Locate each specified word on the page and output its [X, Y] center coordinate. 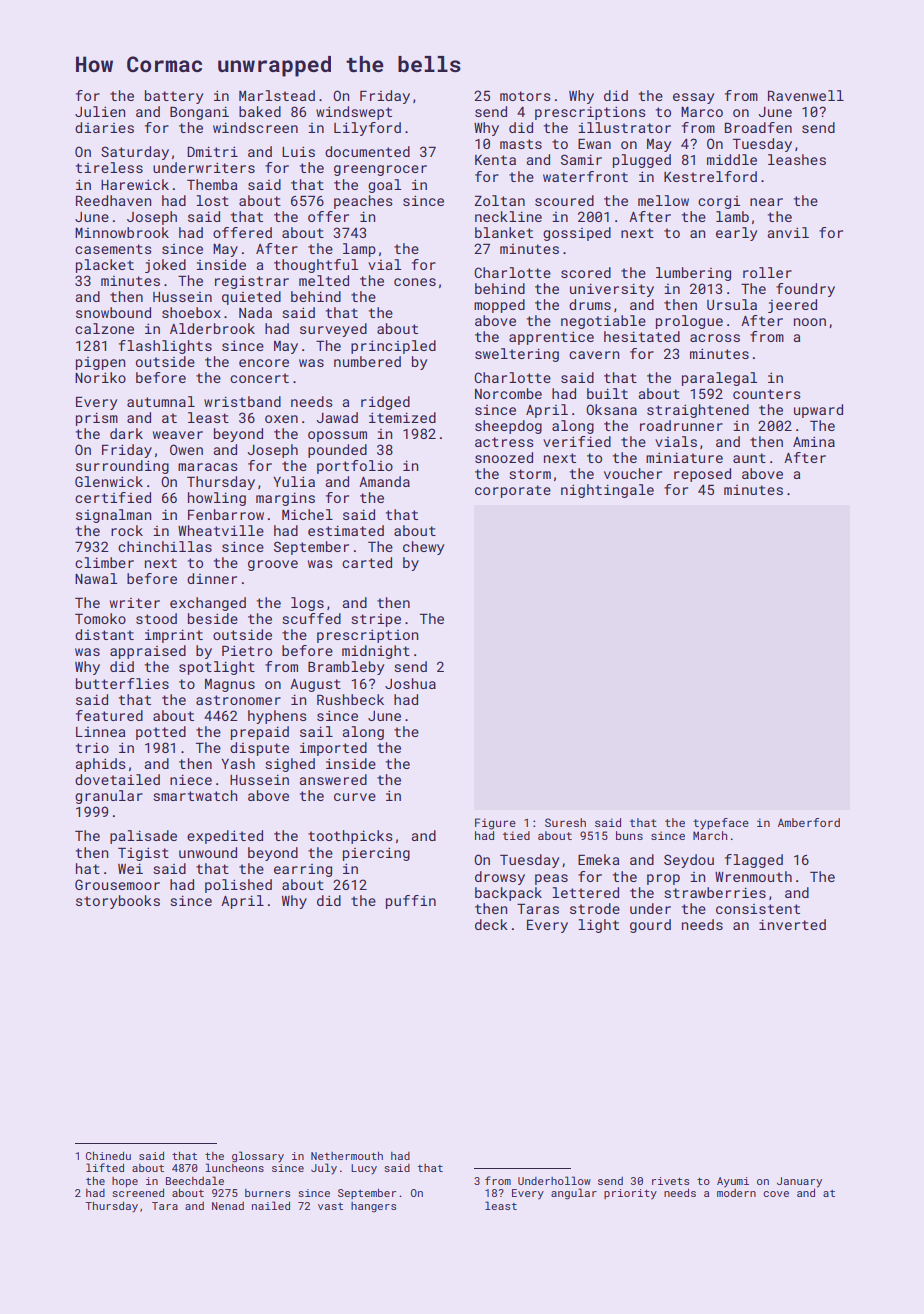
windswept [354, 113]
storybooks [118, 902]
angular [574, 1194]
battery [174, 97]
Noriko [100, 377]
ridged [385, 403]
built [607, 393]
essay [693, 98]
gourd [650, 926]
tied [516, 835]
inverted [792, 924]
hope [125, 1182]
